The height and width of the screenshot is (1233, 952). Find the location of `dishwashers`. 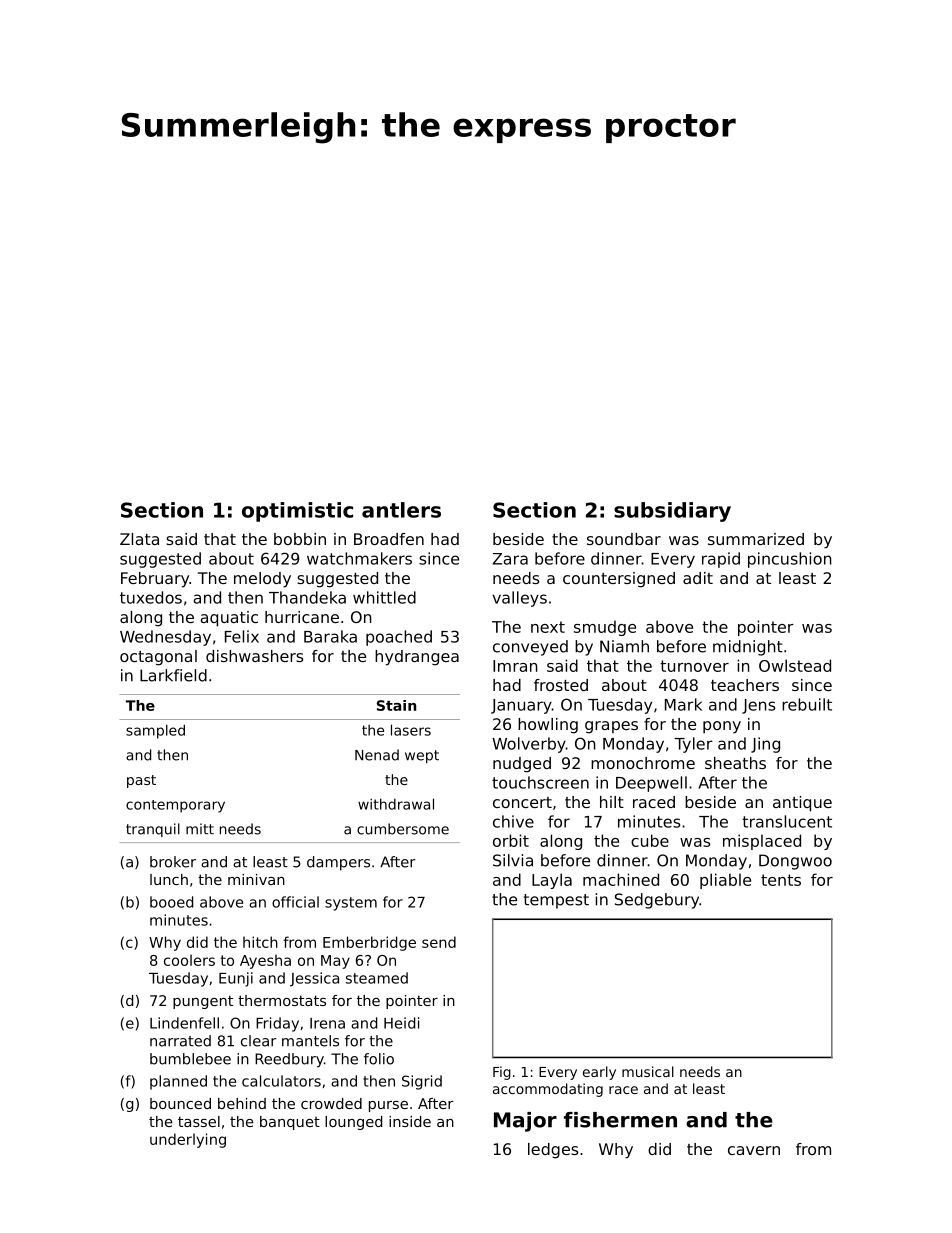

dishwashers is located at coordinates (254, 656).
